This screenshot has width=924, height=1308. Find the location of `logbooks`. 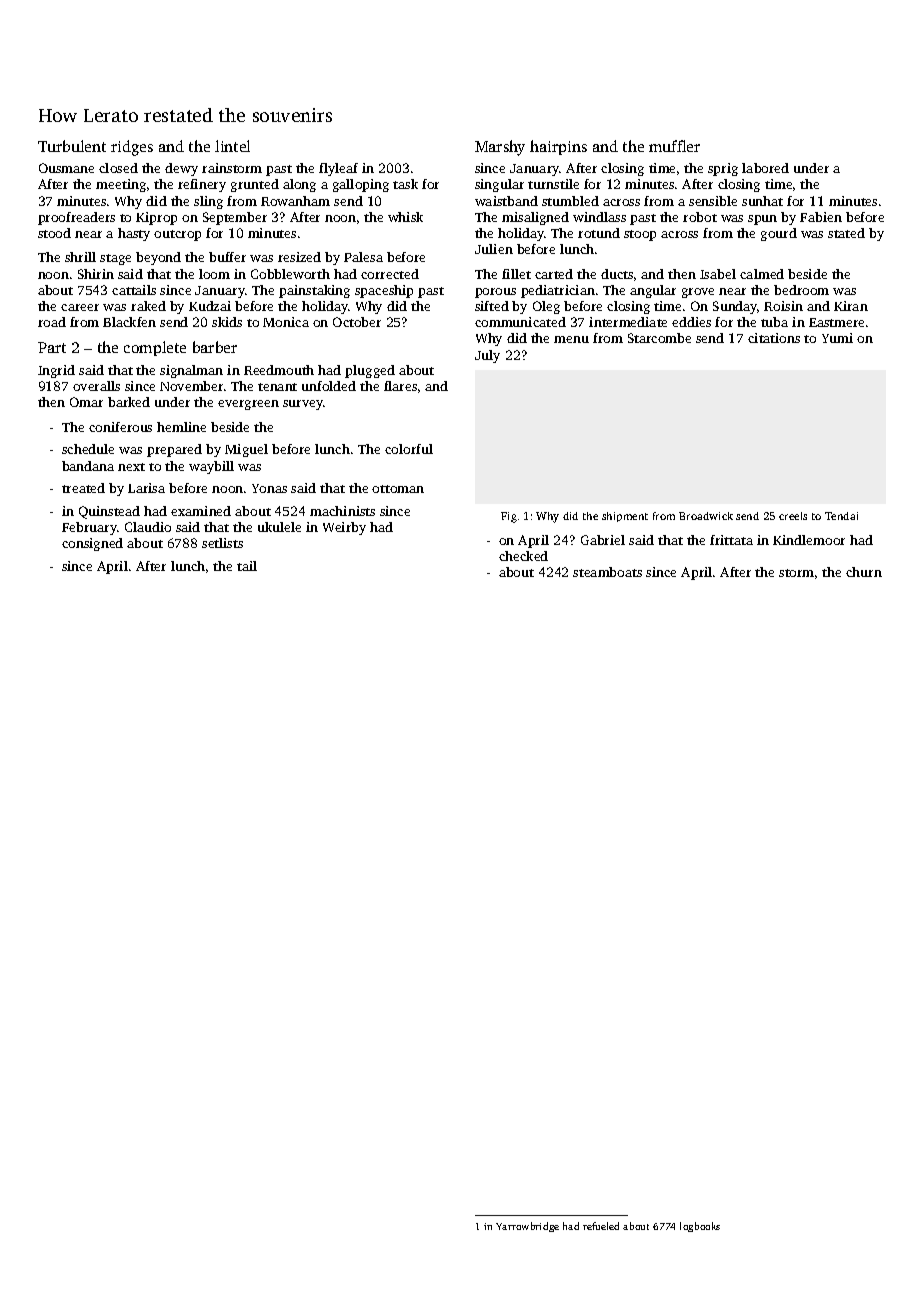

logbooks is located at coordinates (700, 1227).
